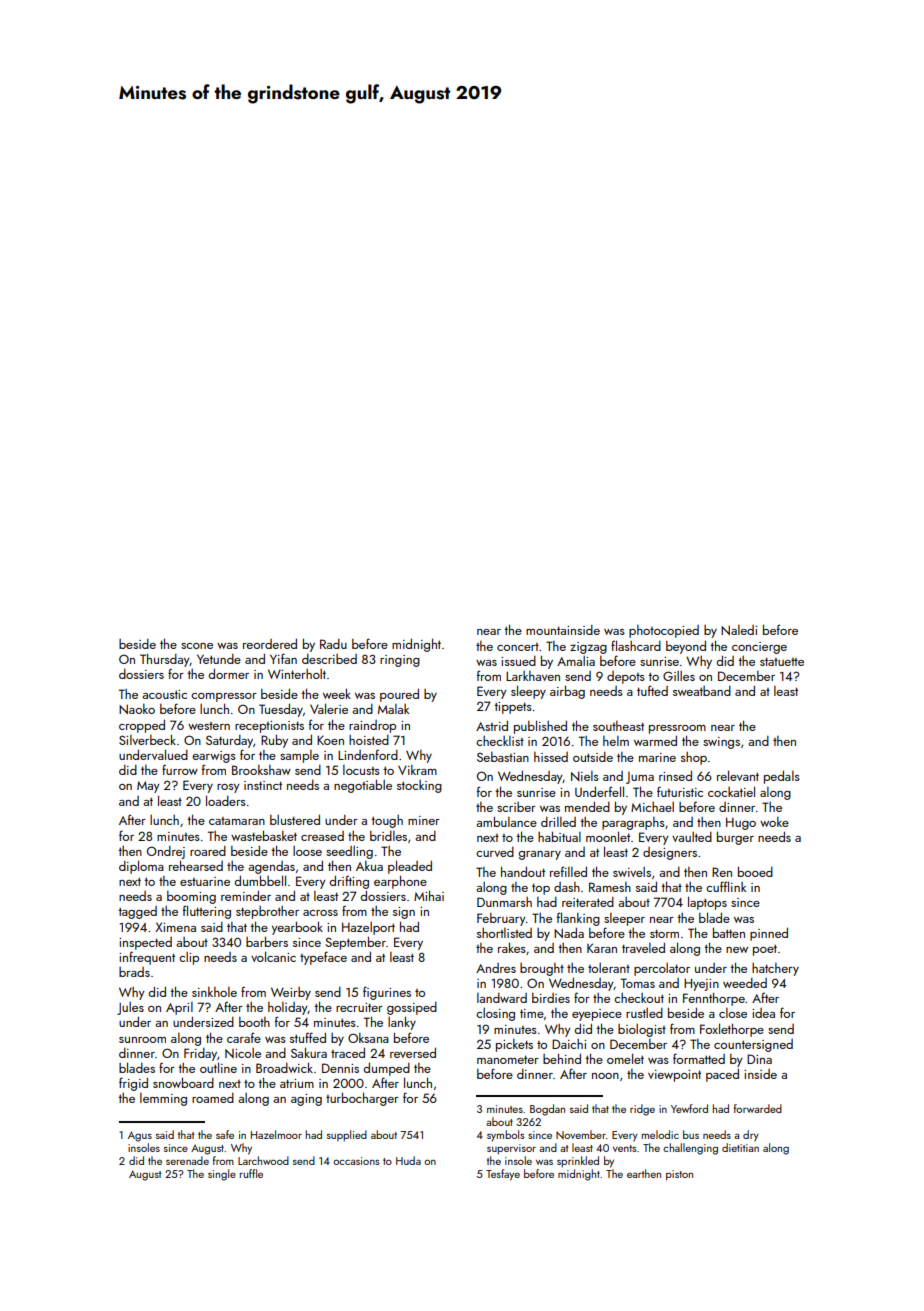  I want to click on September, so click(355, 943).
